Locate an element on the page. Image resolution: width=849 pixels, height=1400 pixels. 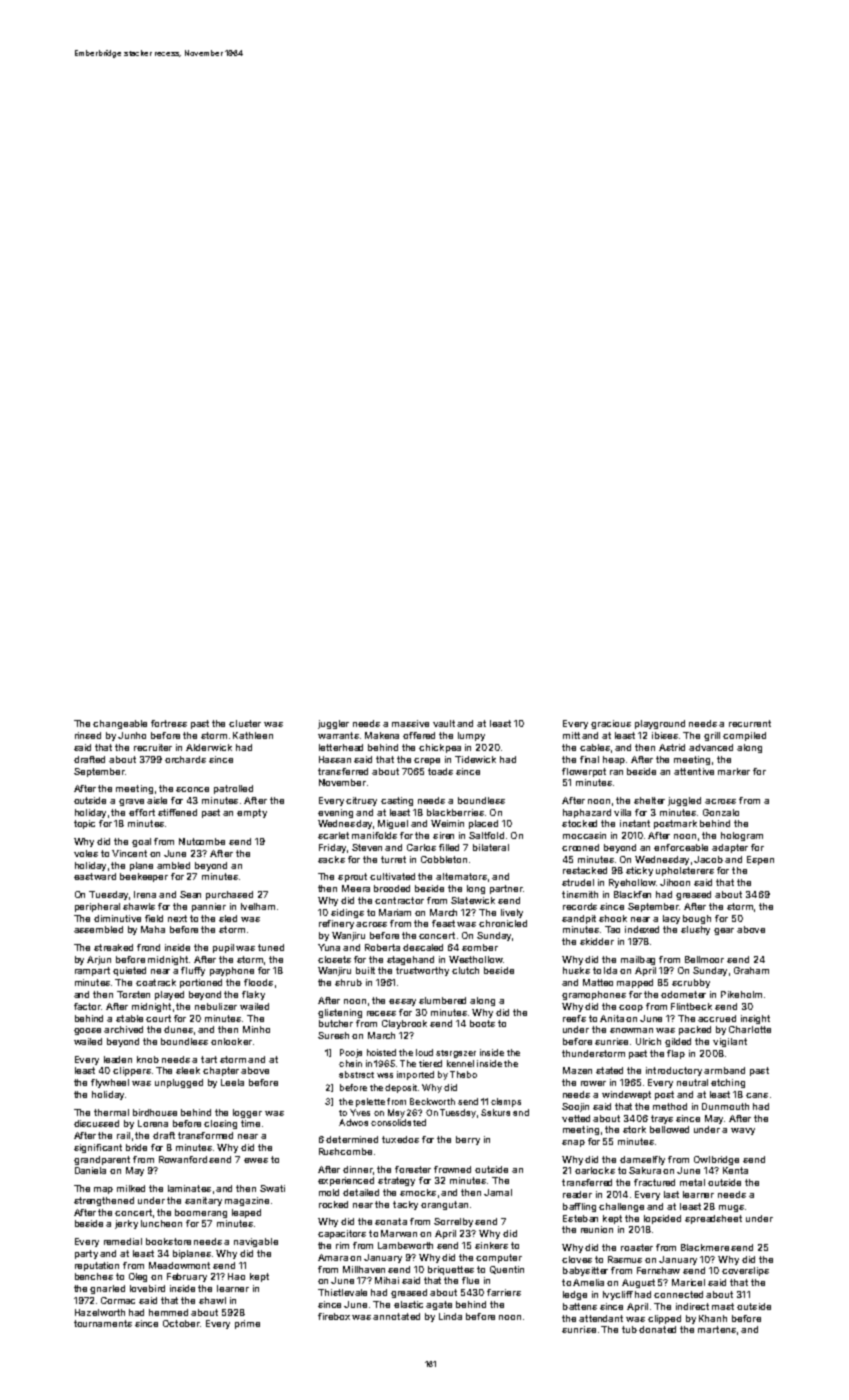
nebulizer is located at coordinates (216, 1006).
